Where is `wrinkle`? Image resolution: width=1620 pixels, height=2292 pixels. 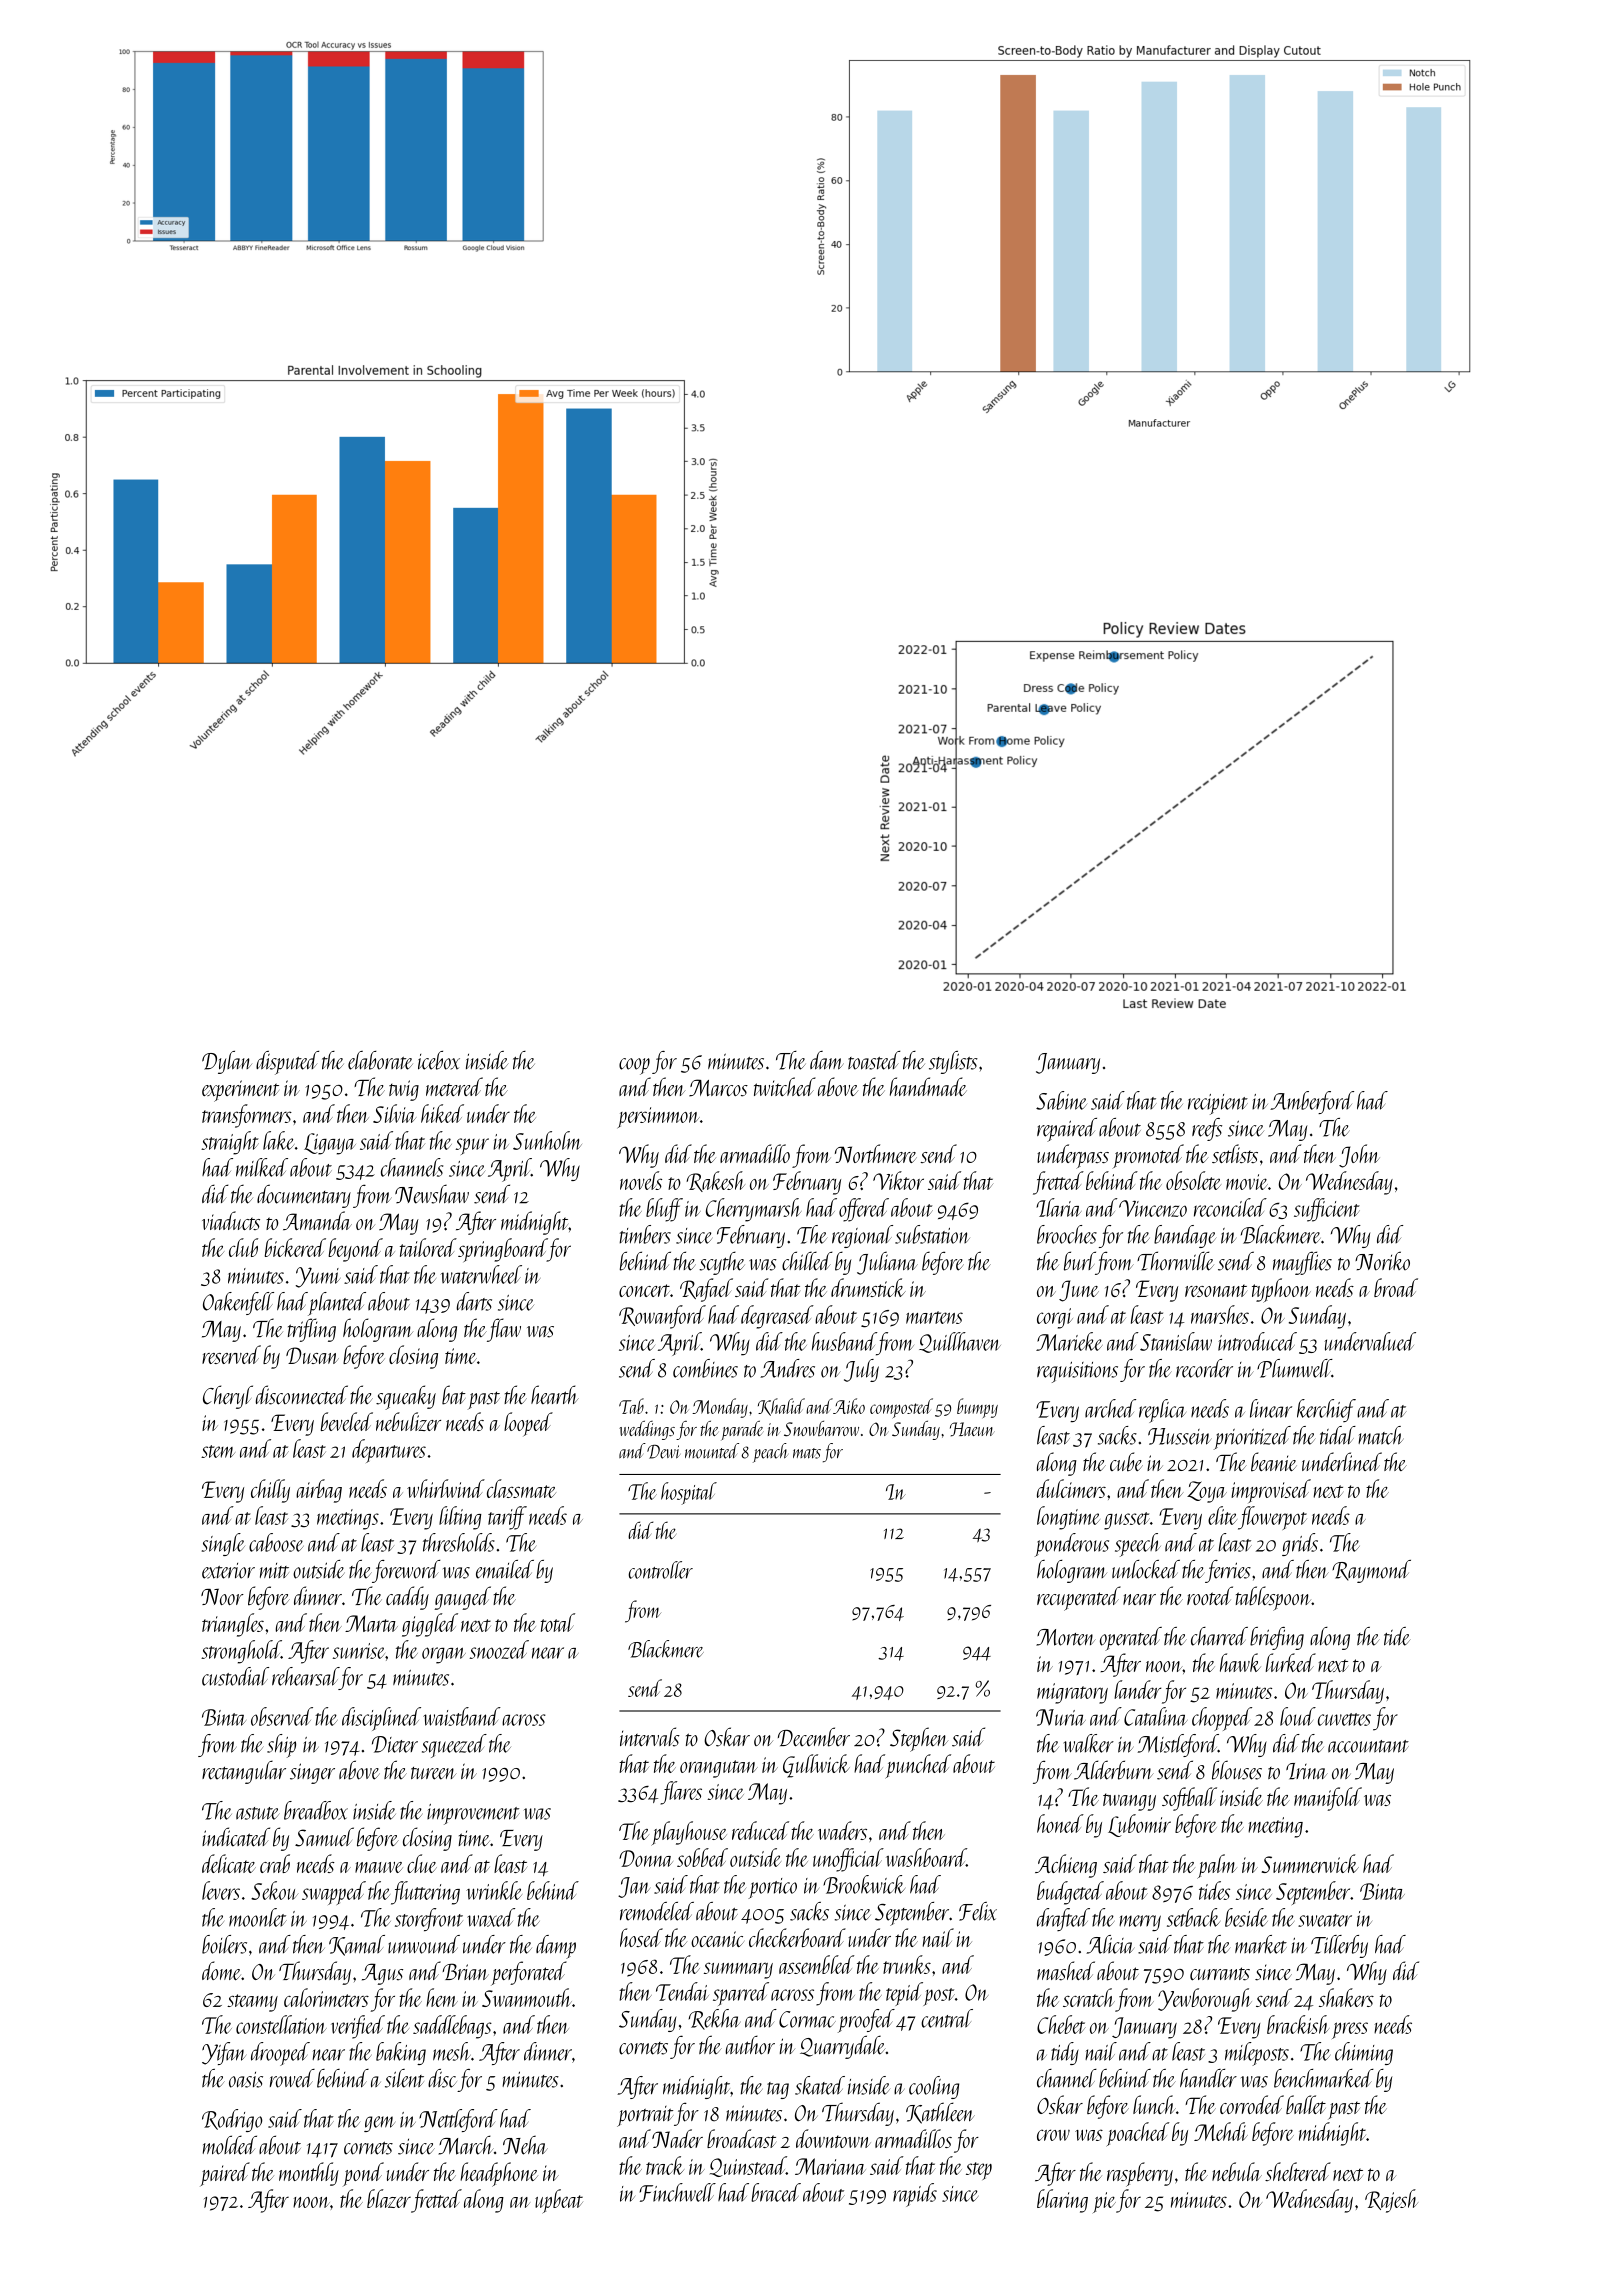
wrinkle is located at coordinates (494, 1890).
